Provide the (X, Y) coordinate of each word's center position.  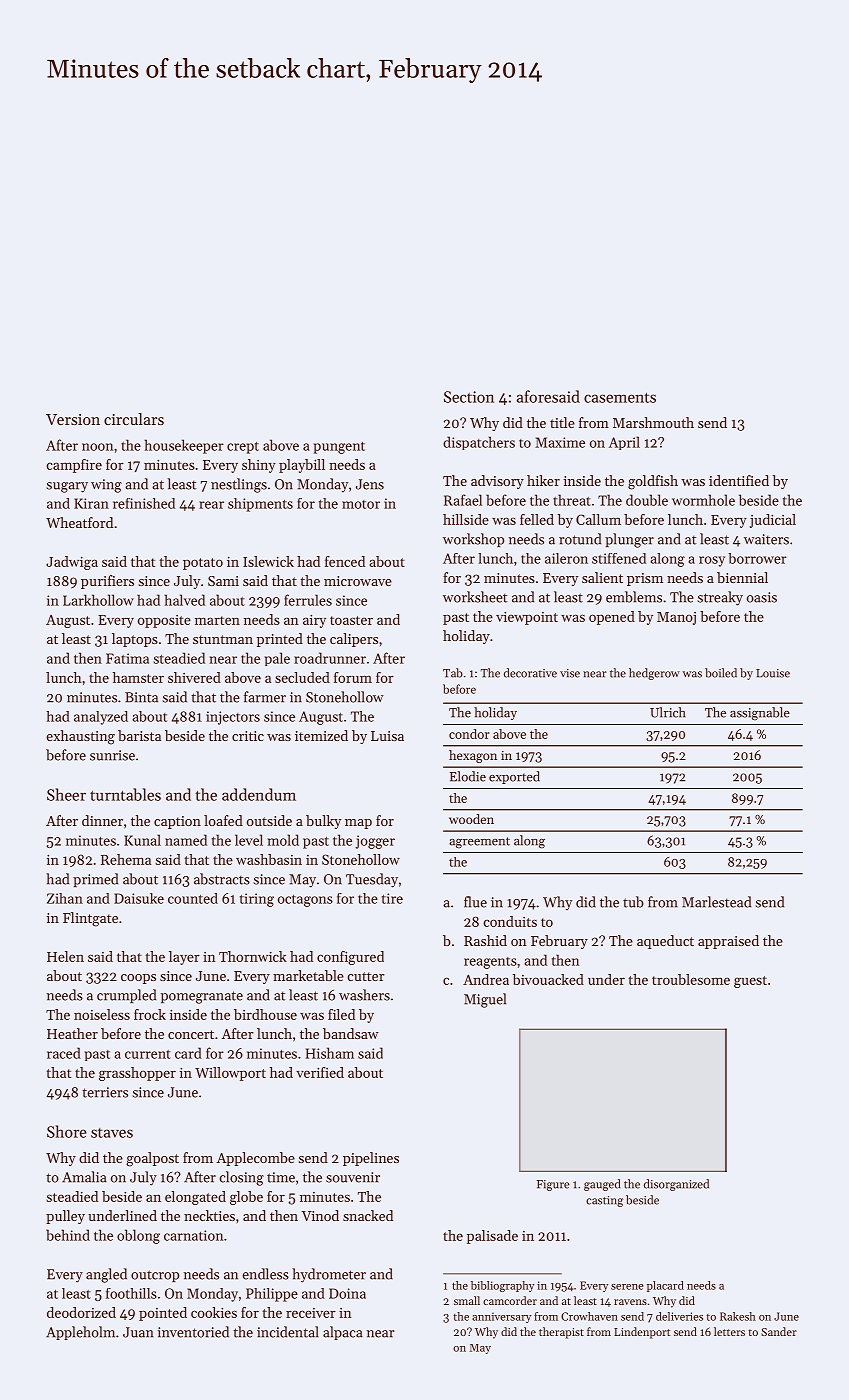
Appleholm (80, 1333)
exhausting (81, 737)
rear (211, 505)
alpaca (343, 1333)
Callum (598, 519)
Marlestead (716, 902)
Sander (779, 1331)
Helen (65, 956)
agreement (479, 843)
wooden (471, 819)
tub (633, 902)
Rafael (463, 500)
